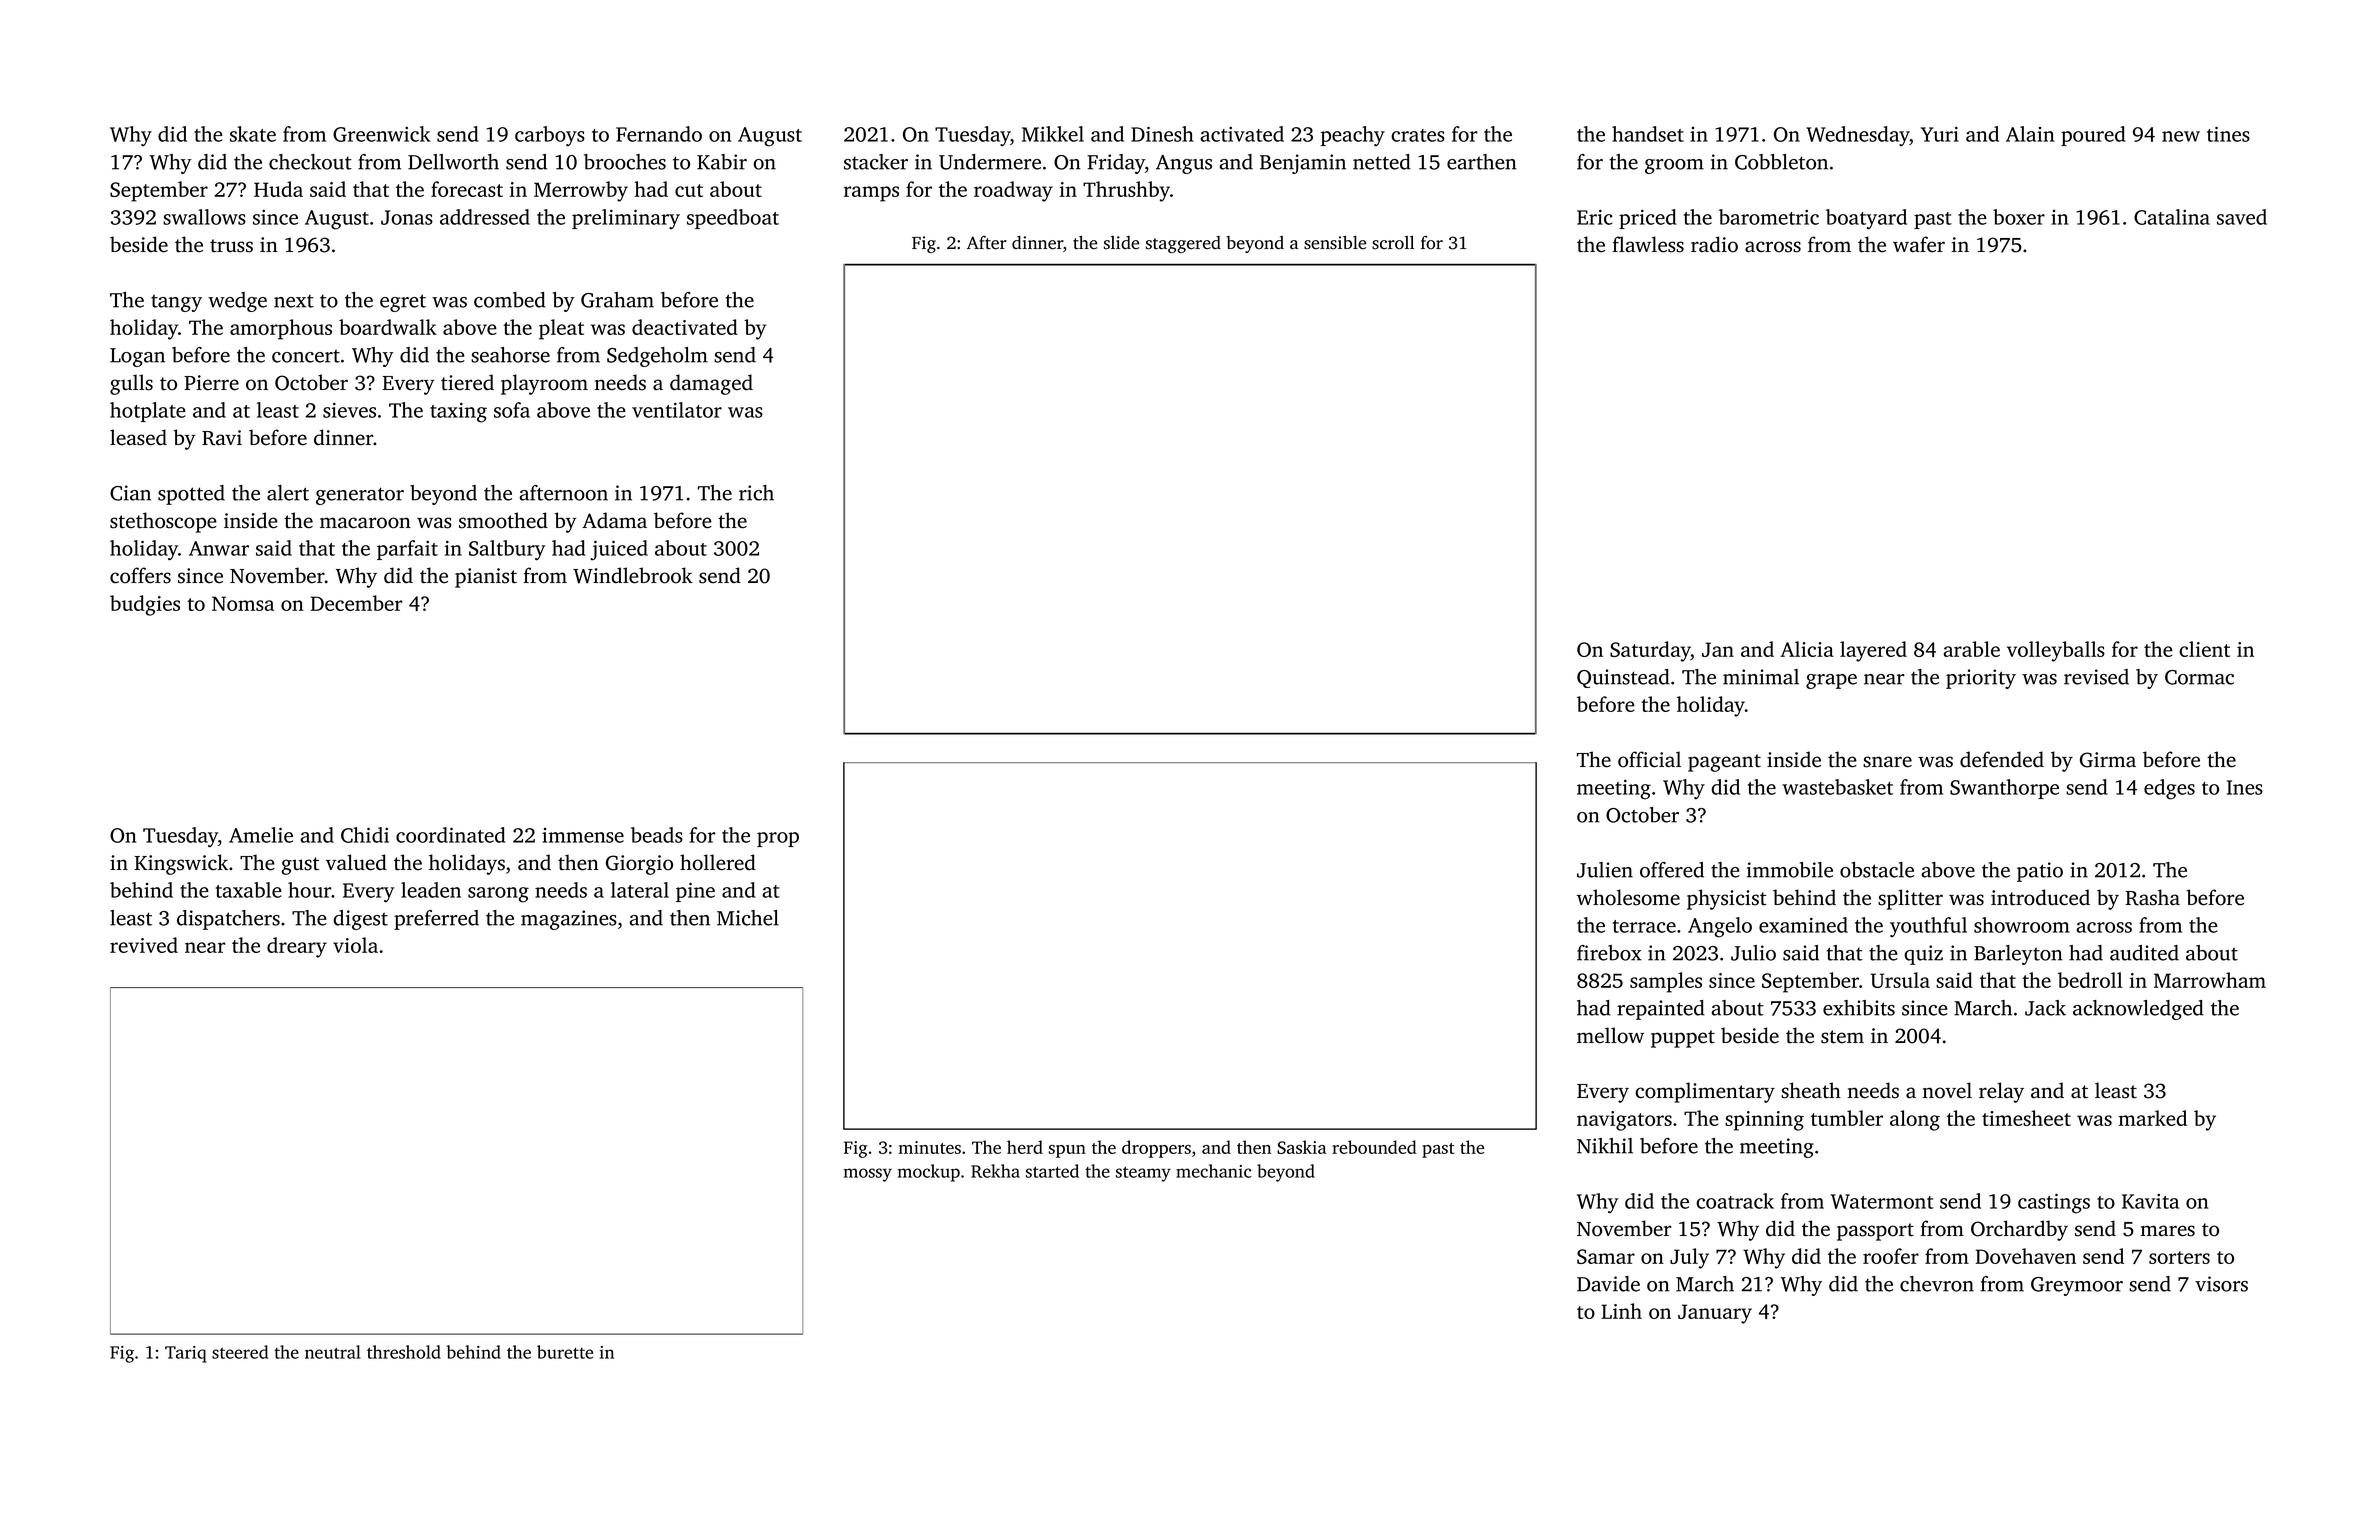 The height and width of the screenshot is (1540, 2380). I want to click on coordinated, so click(451, 835).
